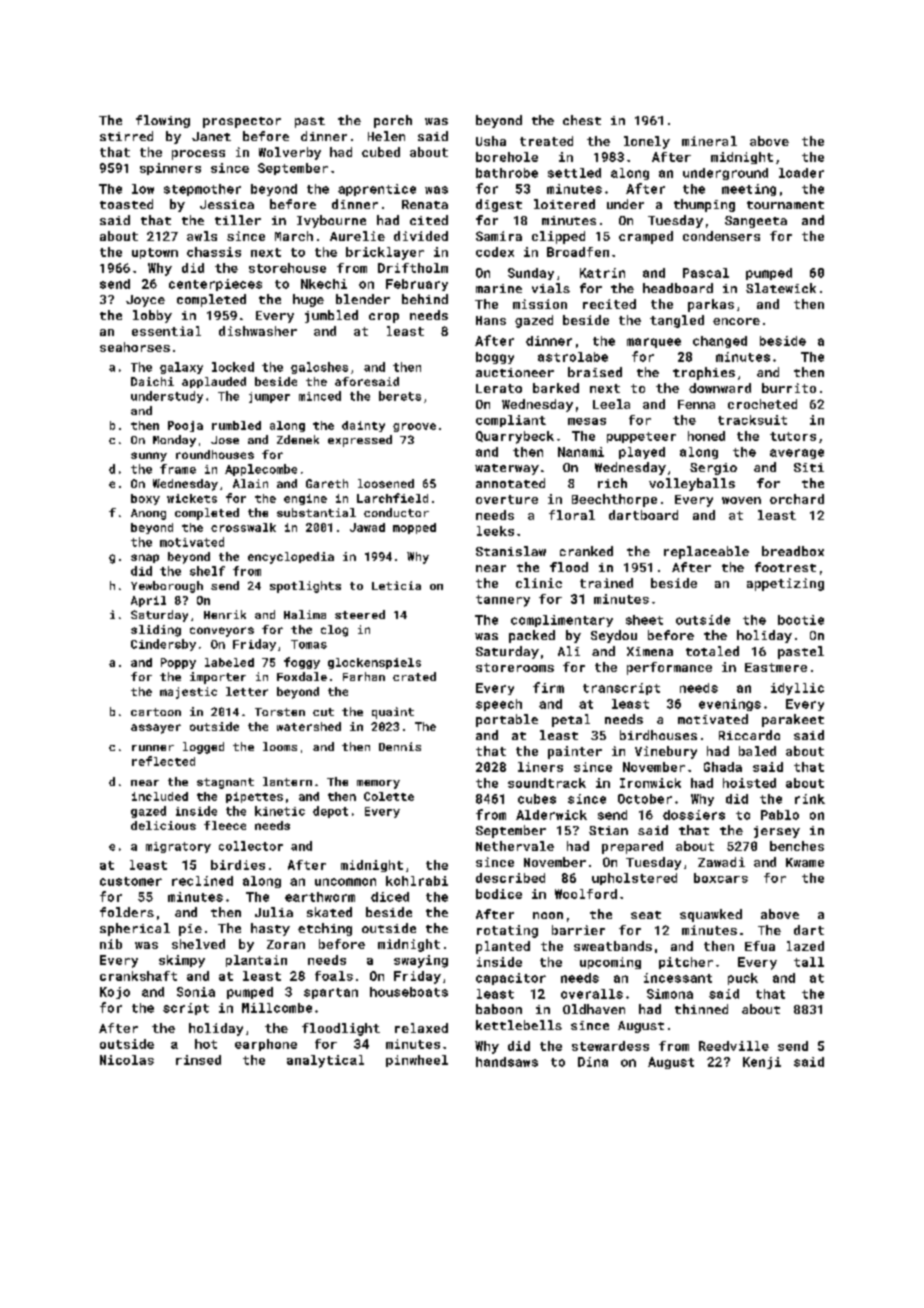 The height and width of the screenshot is (1308, 924). What do you see at coordinates (507, 1062) in the screenshot?
I see `handsaws` at bounding box center [507, 1062].
